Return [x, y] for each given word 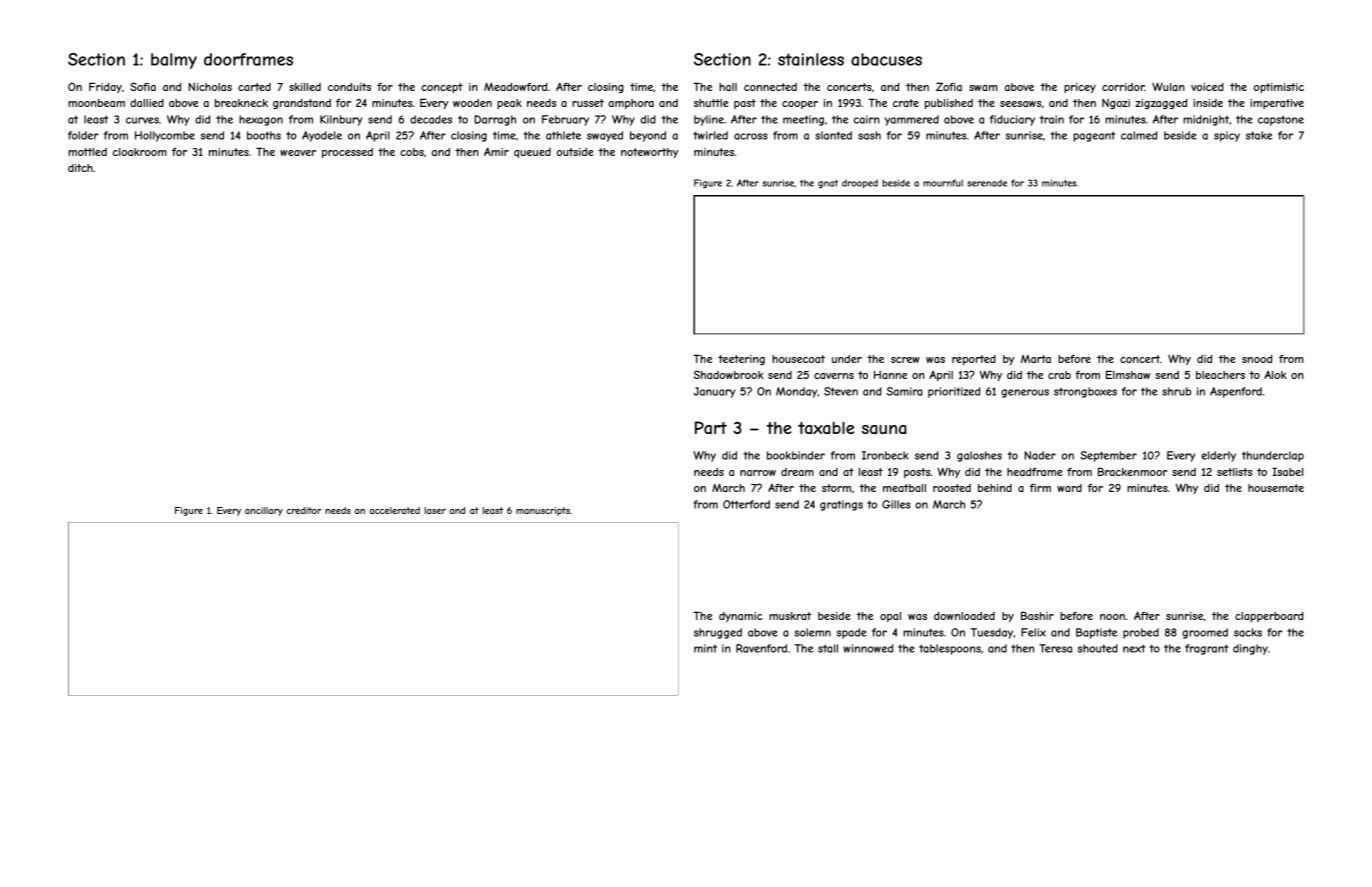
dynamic [740, 617]
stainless [811, 59]
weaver [298, 153]
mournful [943, 183]
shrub [1176, 391]
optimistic [1279, 88]
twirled [710, 135]
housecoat [798, 359]
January [715, 392]
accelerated [394, 510]
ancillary [264, 511]
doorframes [248, 59]
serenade [987, 183]
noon [1112, 617]
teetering [741, 360]
